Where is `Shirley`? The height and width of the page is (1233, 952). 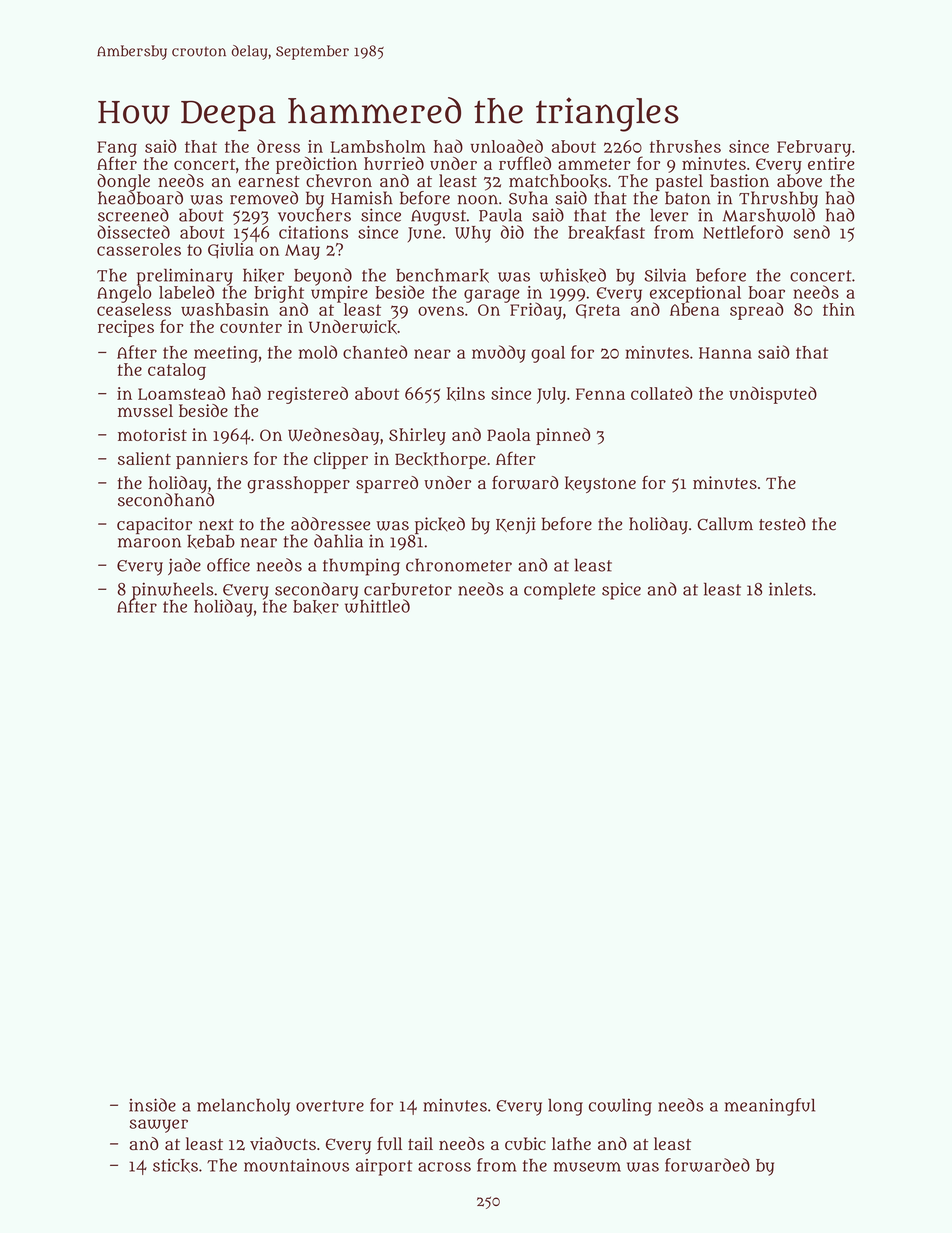
Shirley is located at coordinates (417, 436).
